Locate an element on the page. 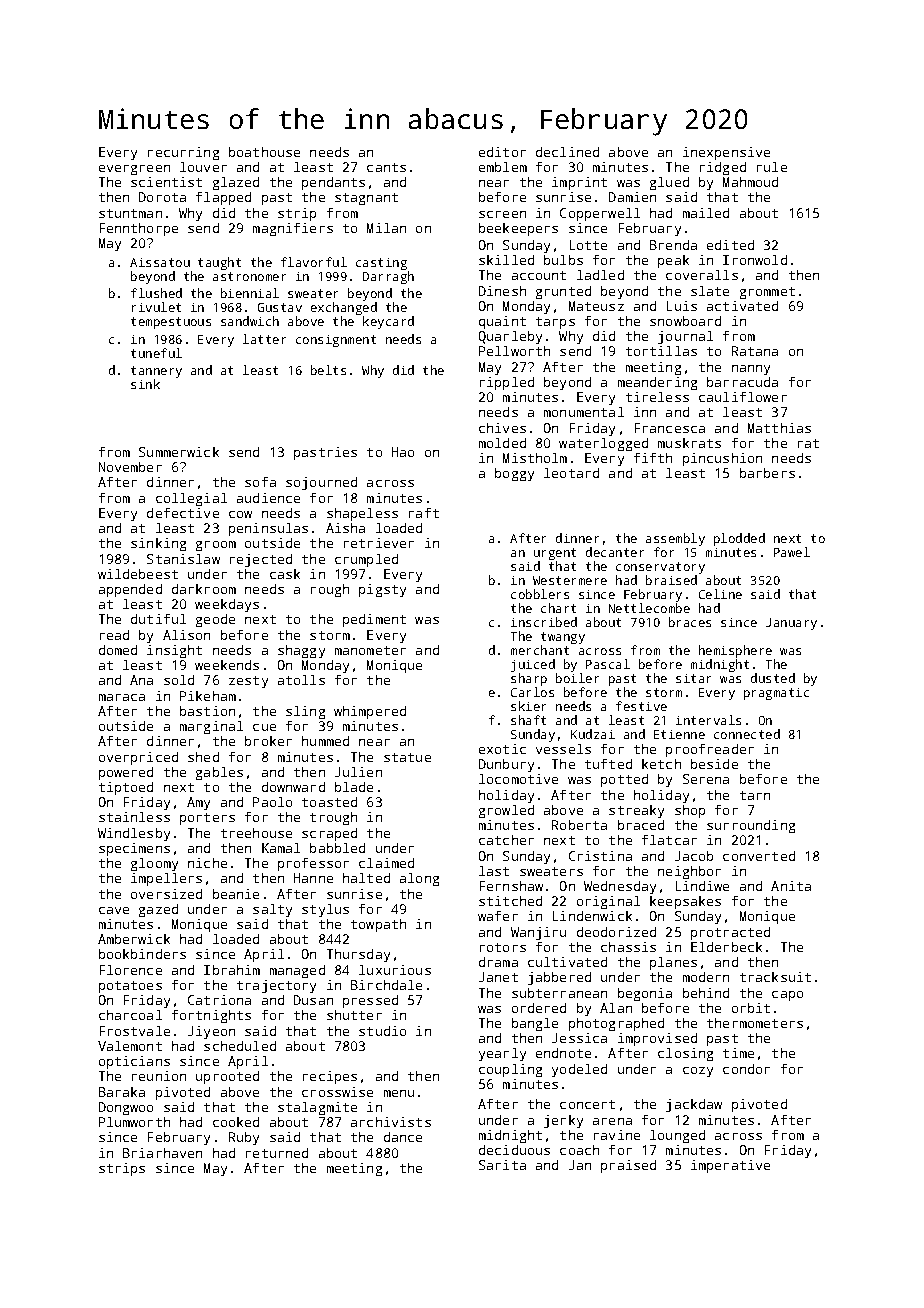 The height and width of the document is (1308, 924). cave is located at coordinates (114, 910).
